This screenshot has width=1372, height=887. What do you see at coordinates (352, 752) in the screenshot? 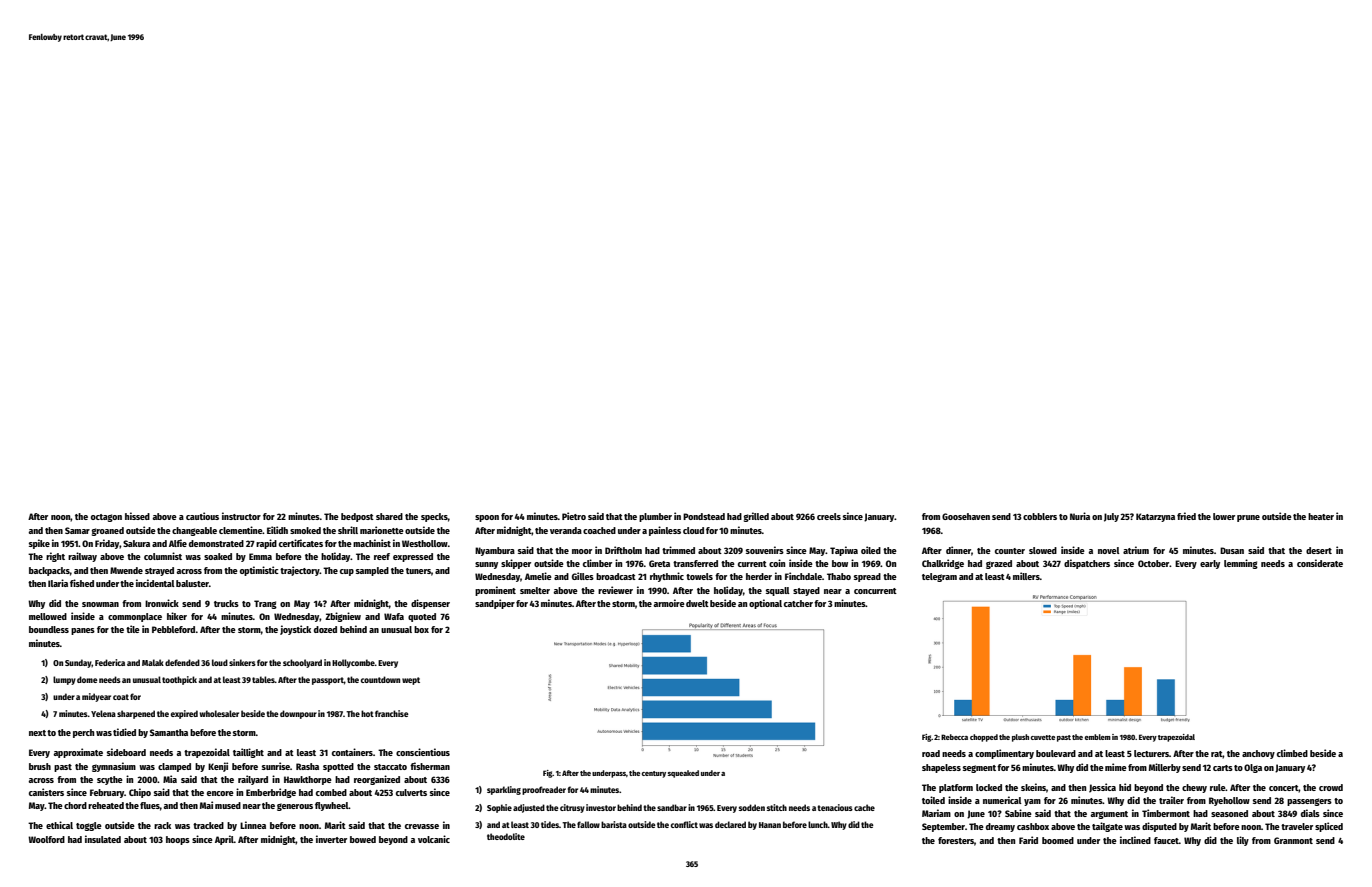
I see `containers` at bounding box center [352, 752].
